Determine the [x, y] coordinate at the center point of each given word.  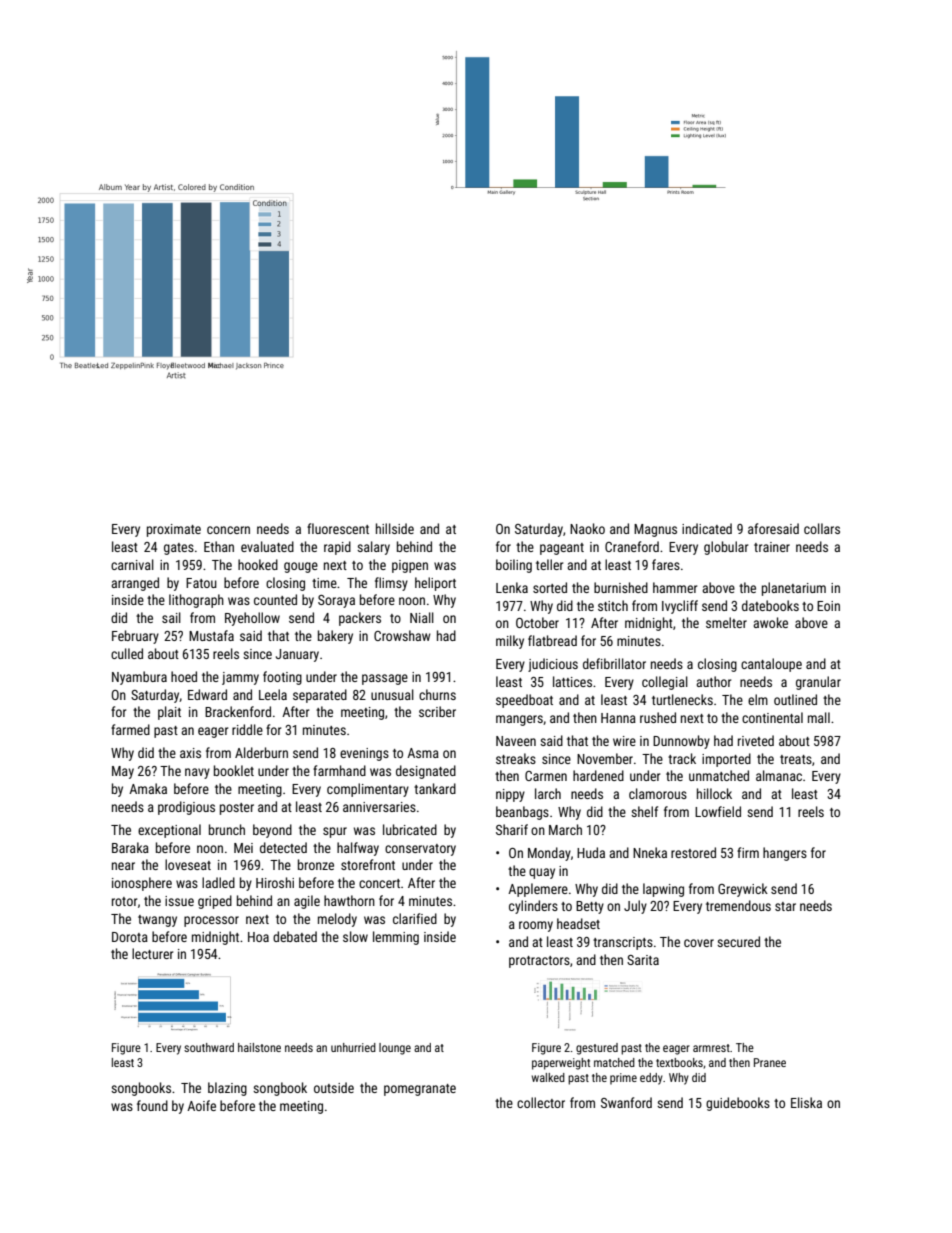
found [152, 1105]
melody [337, 920]
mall [819, 717]
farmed [130, 729]
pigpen [410, 566]
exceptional [169, 831]
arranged [135, 584]
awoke [770, 622]
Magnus [655, 530]
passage [385, 679]
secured [738, 941]
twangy [157, 921]
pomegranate [420, 1090]
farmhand [339, 770]
